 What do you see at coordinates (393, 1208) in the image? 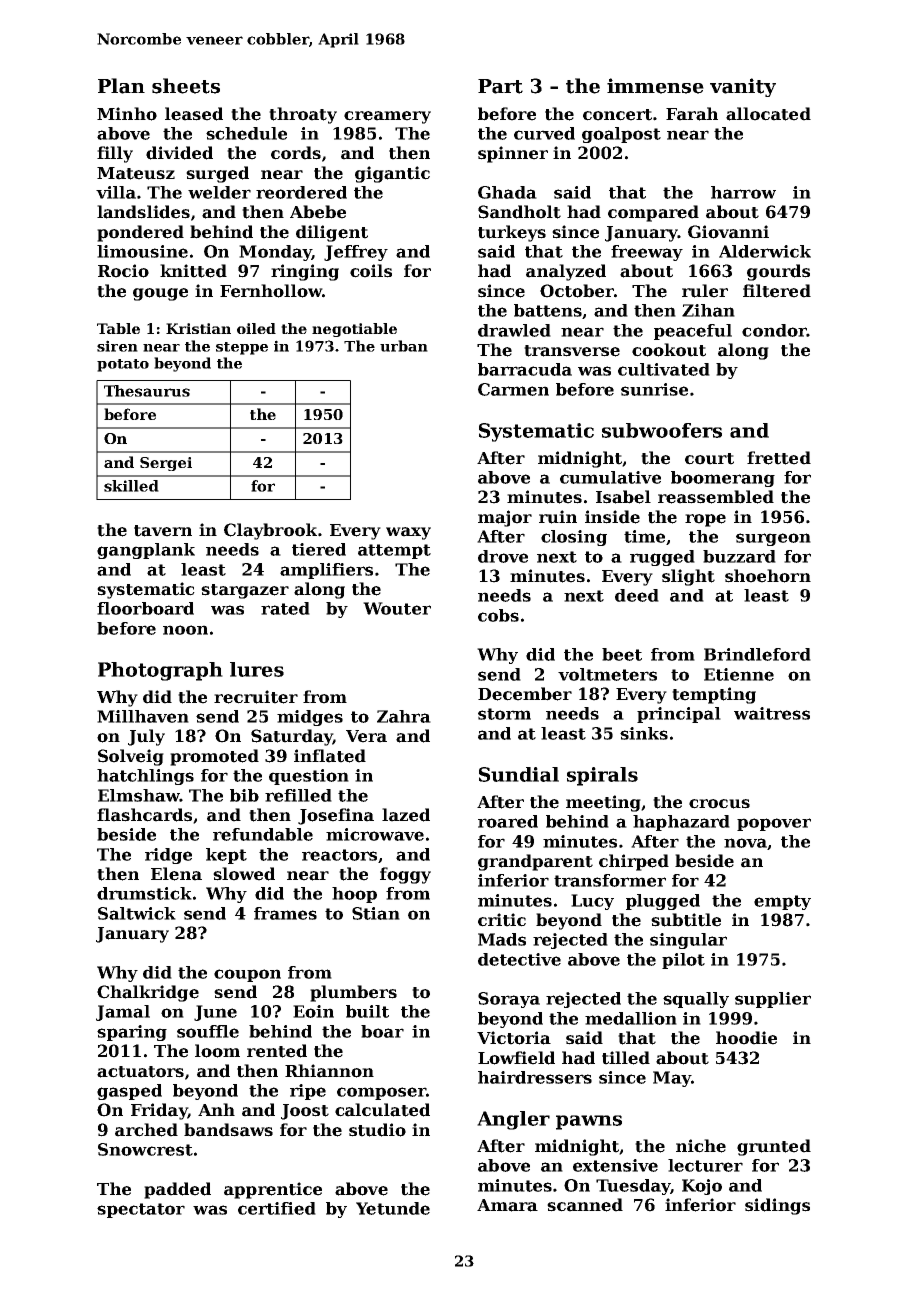
I see `Yetunde` at bounding box center [393, 1208].
